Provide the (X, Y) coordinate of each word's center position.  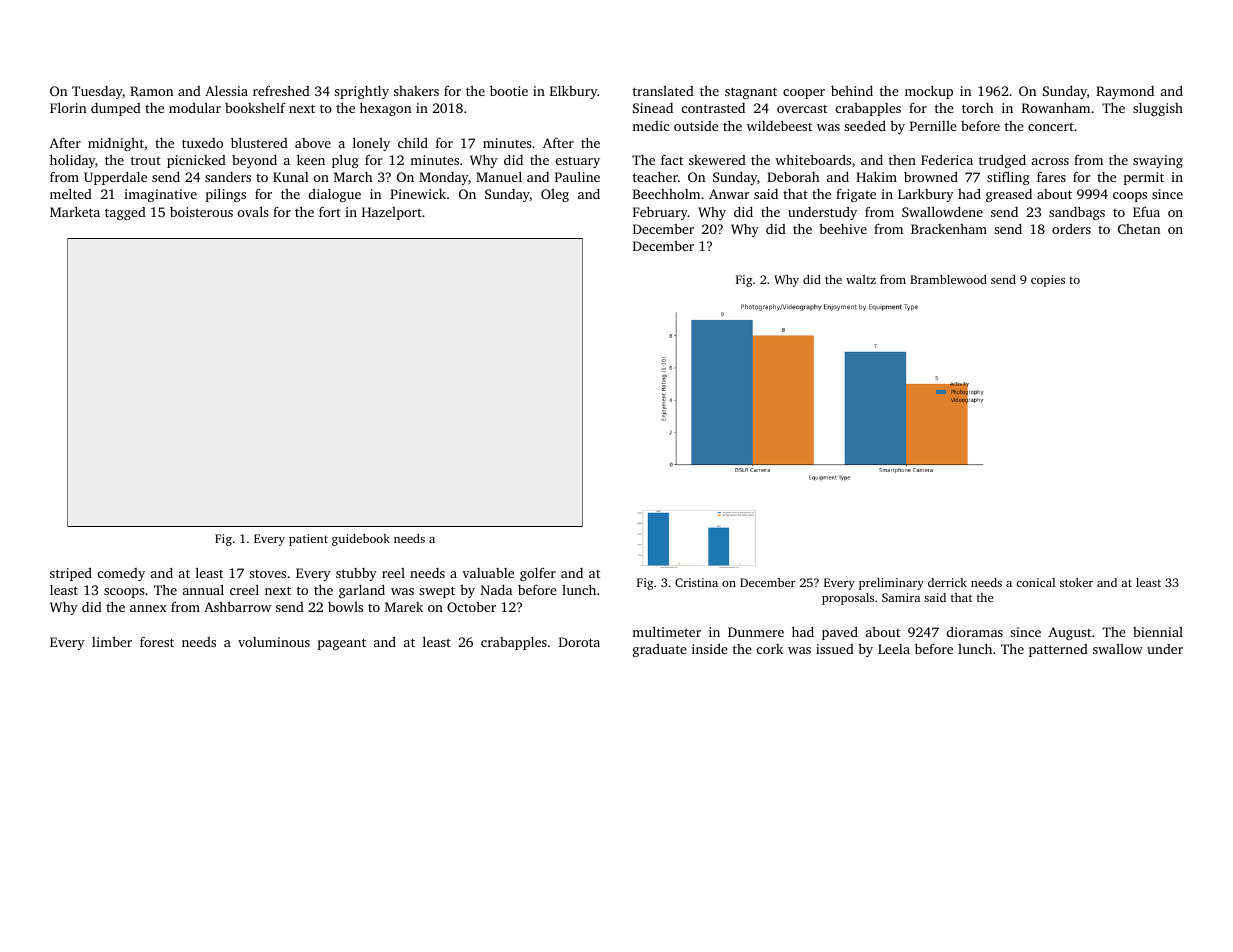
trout (146, 160)
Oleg (555, 195)
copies (1048, 281)
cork (770, 649)
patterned (1058, 650)
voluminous (274, 642)
